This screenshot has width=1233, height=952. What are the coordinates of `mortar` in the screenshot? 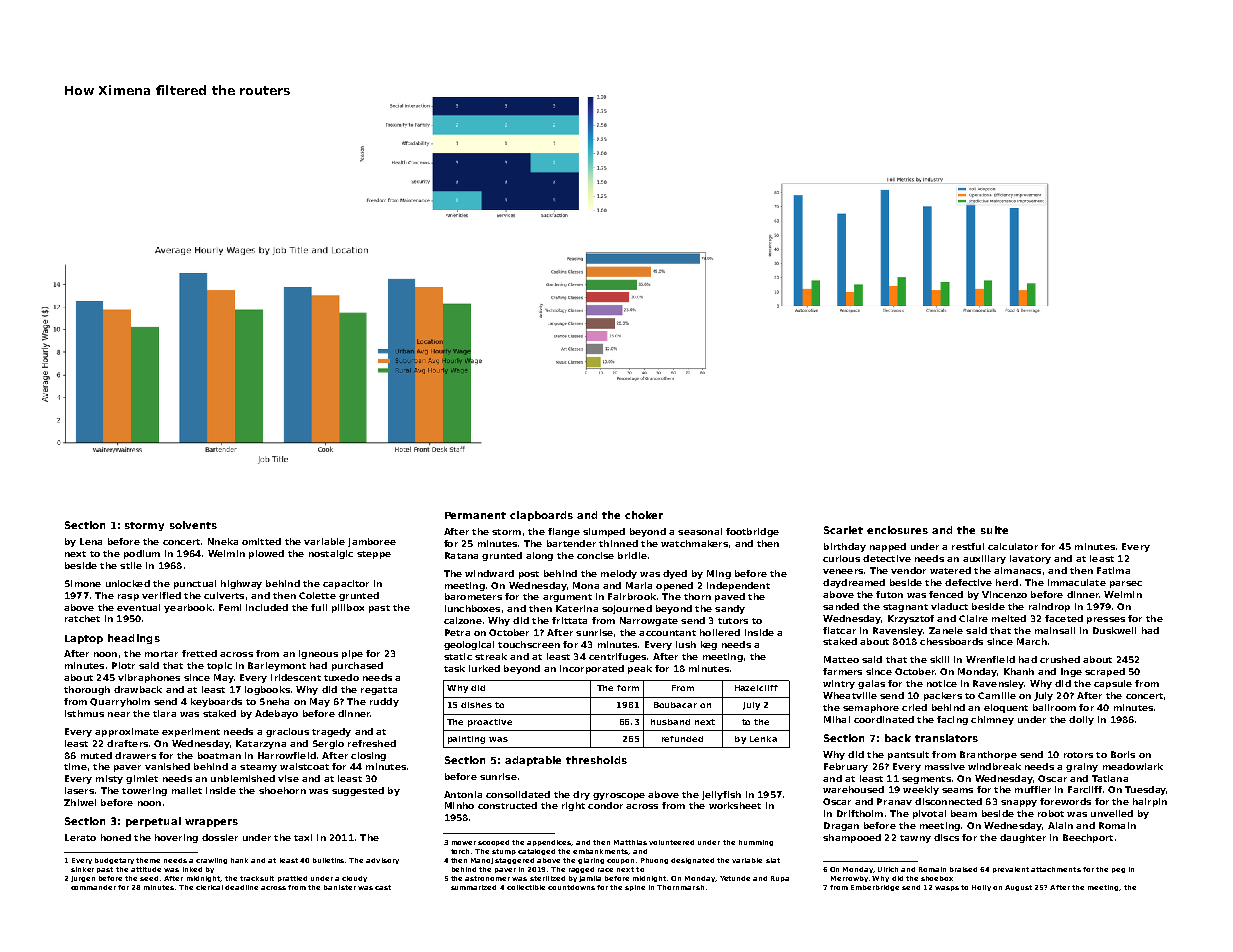 It's located at (161, 654).
